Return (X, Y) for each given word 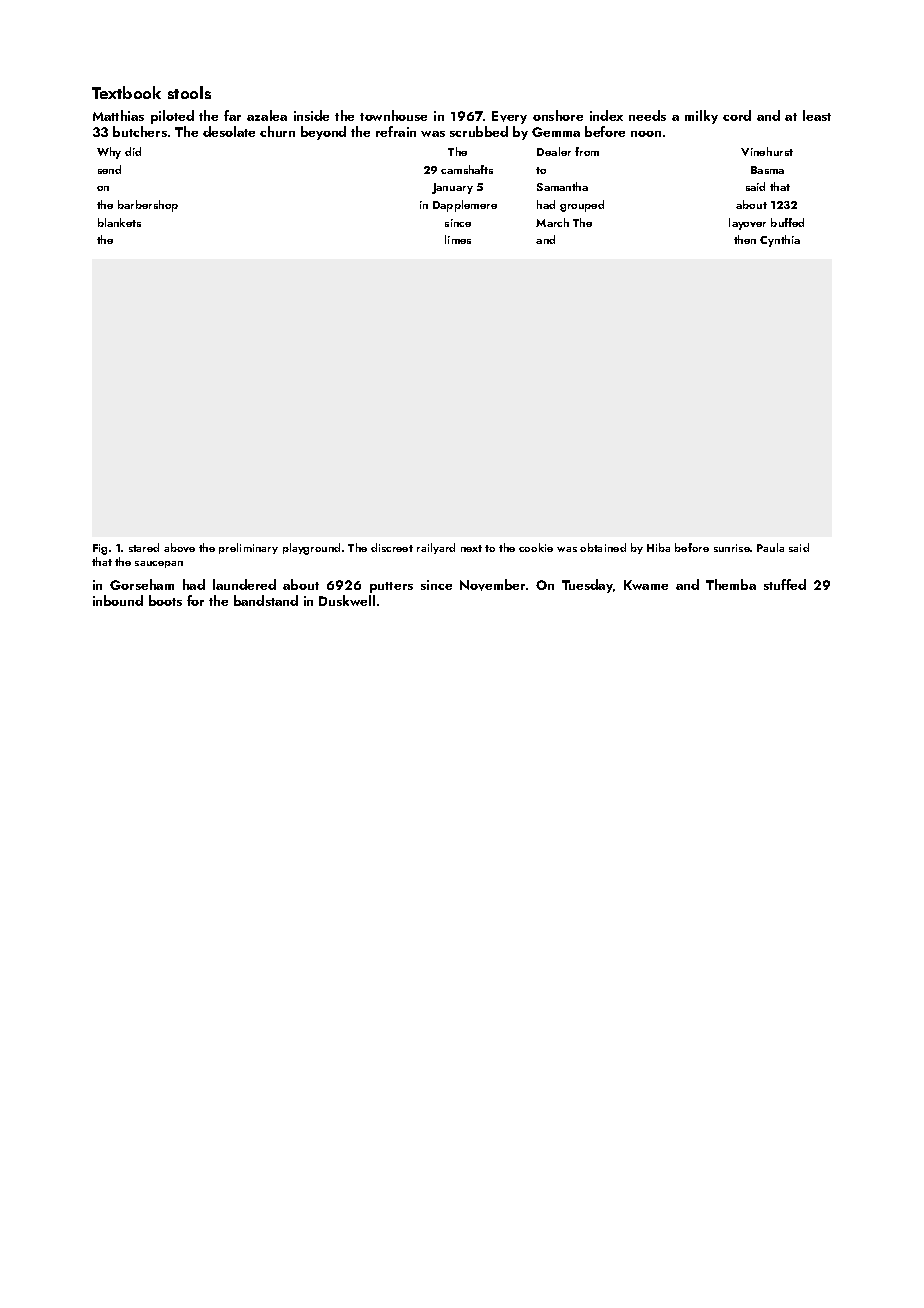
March (552, 222)
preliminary (248, 548)
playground (311, 549)
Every (509, 117)
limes (458, 239)
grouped (582, 206)
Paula (770, 547)
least (817, 115)
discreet (392, 547)
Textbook (126, 92)
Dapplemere (465, 206)
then (745, 239)
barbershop (148, 206)
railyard (436, 548)
